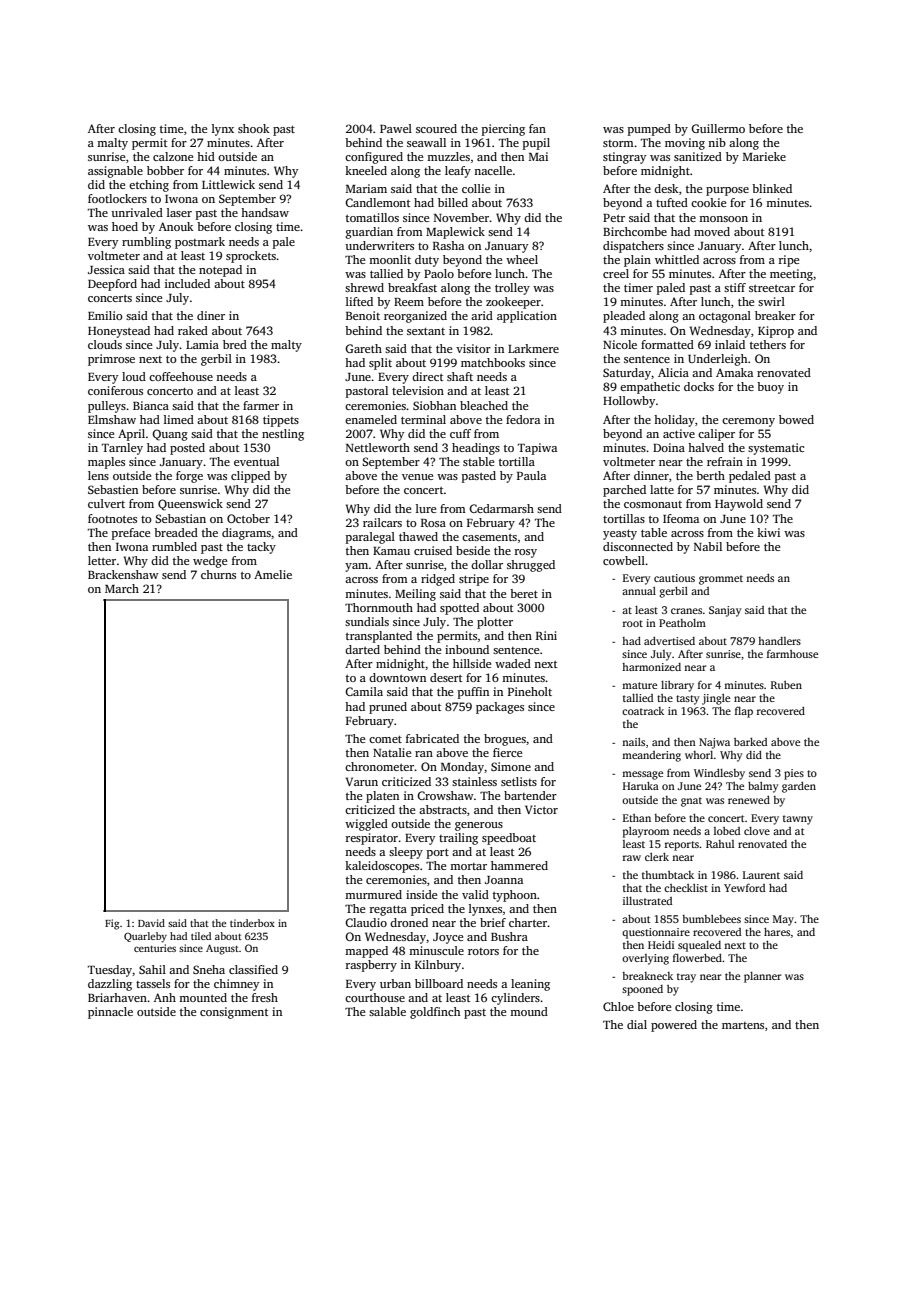 The image size is (908, 1316). What do you see at coordinates (253, 128) in the image?
I see `shook` at bounding box center [253, 128].
